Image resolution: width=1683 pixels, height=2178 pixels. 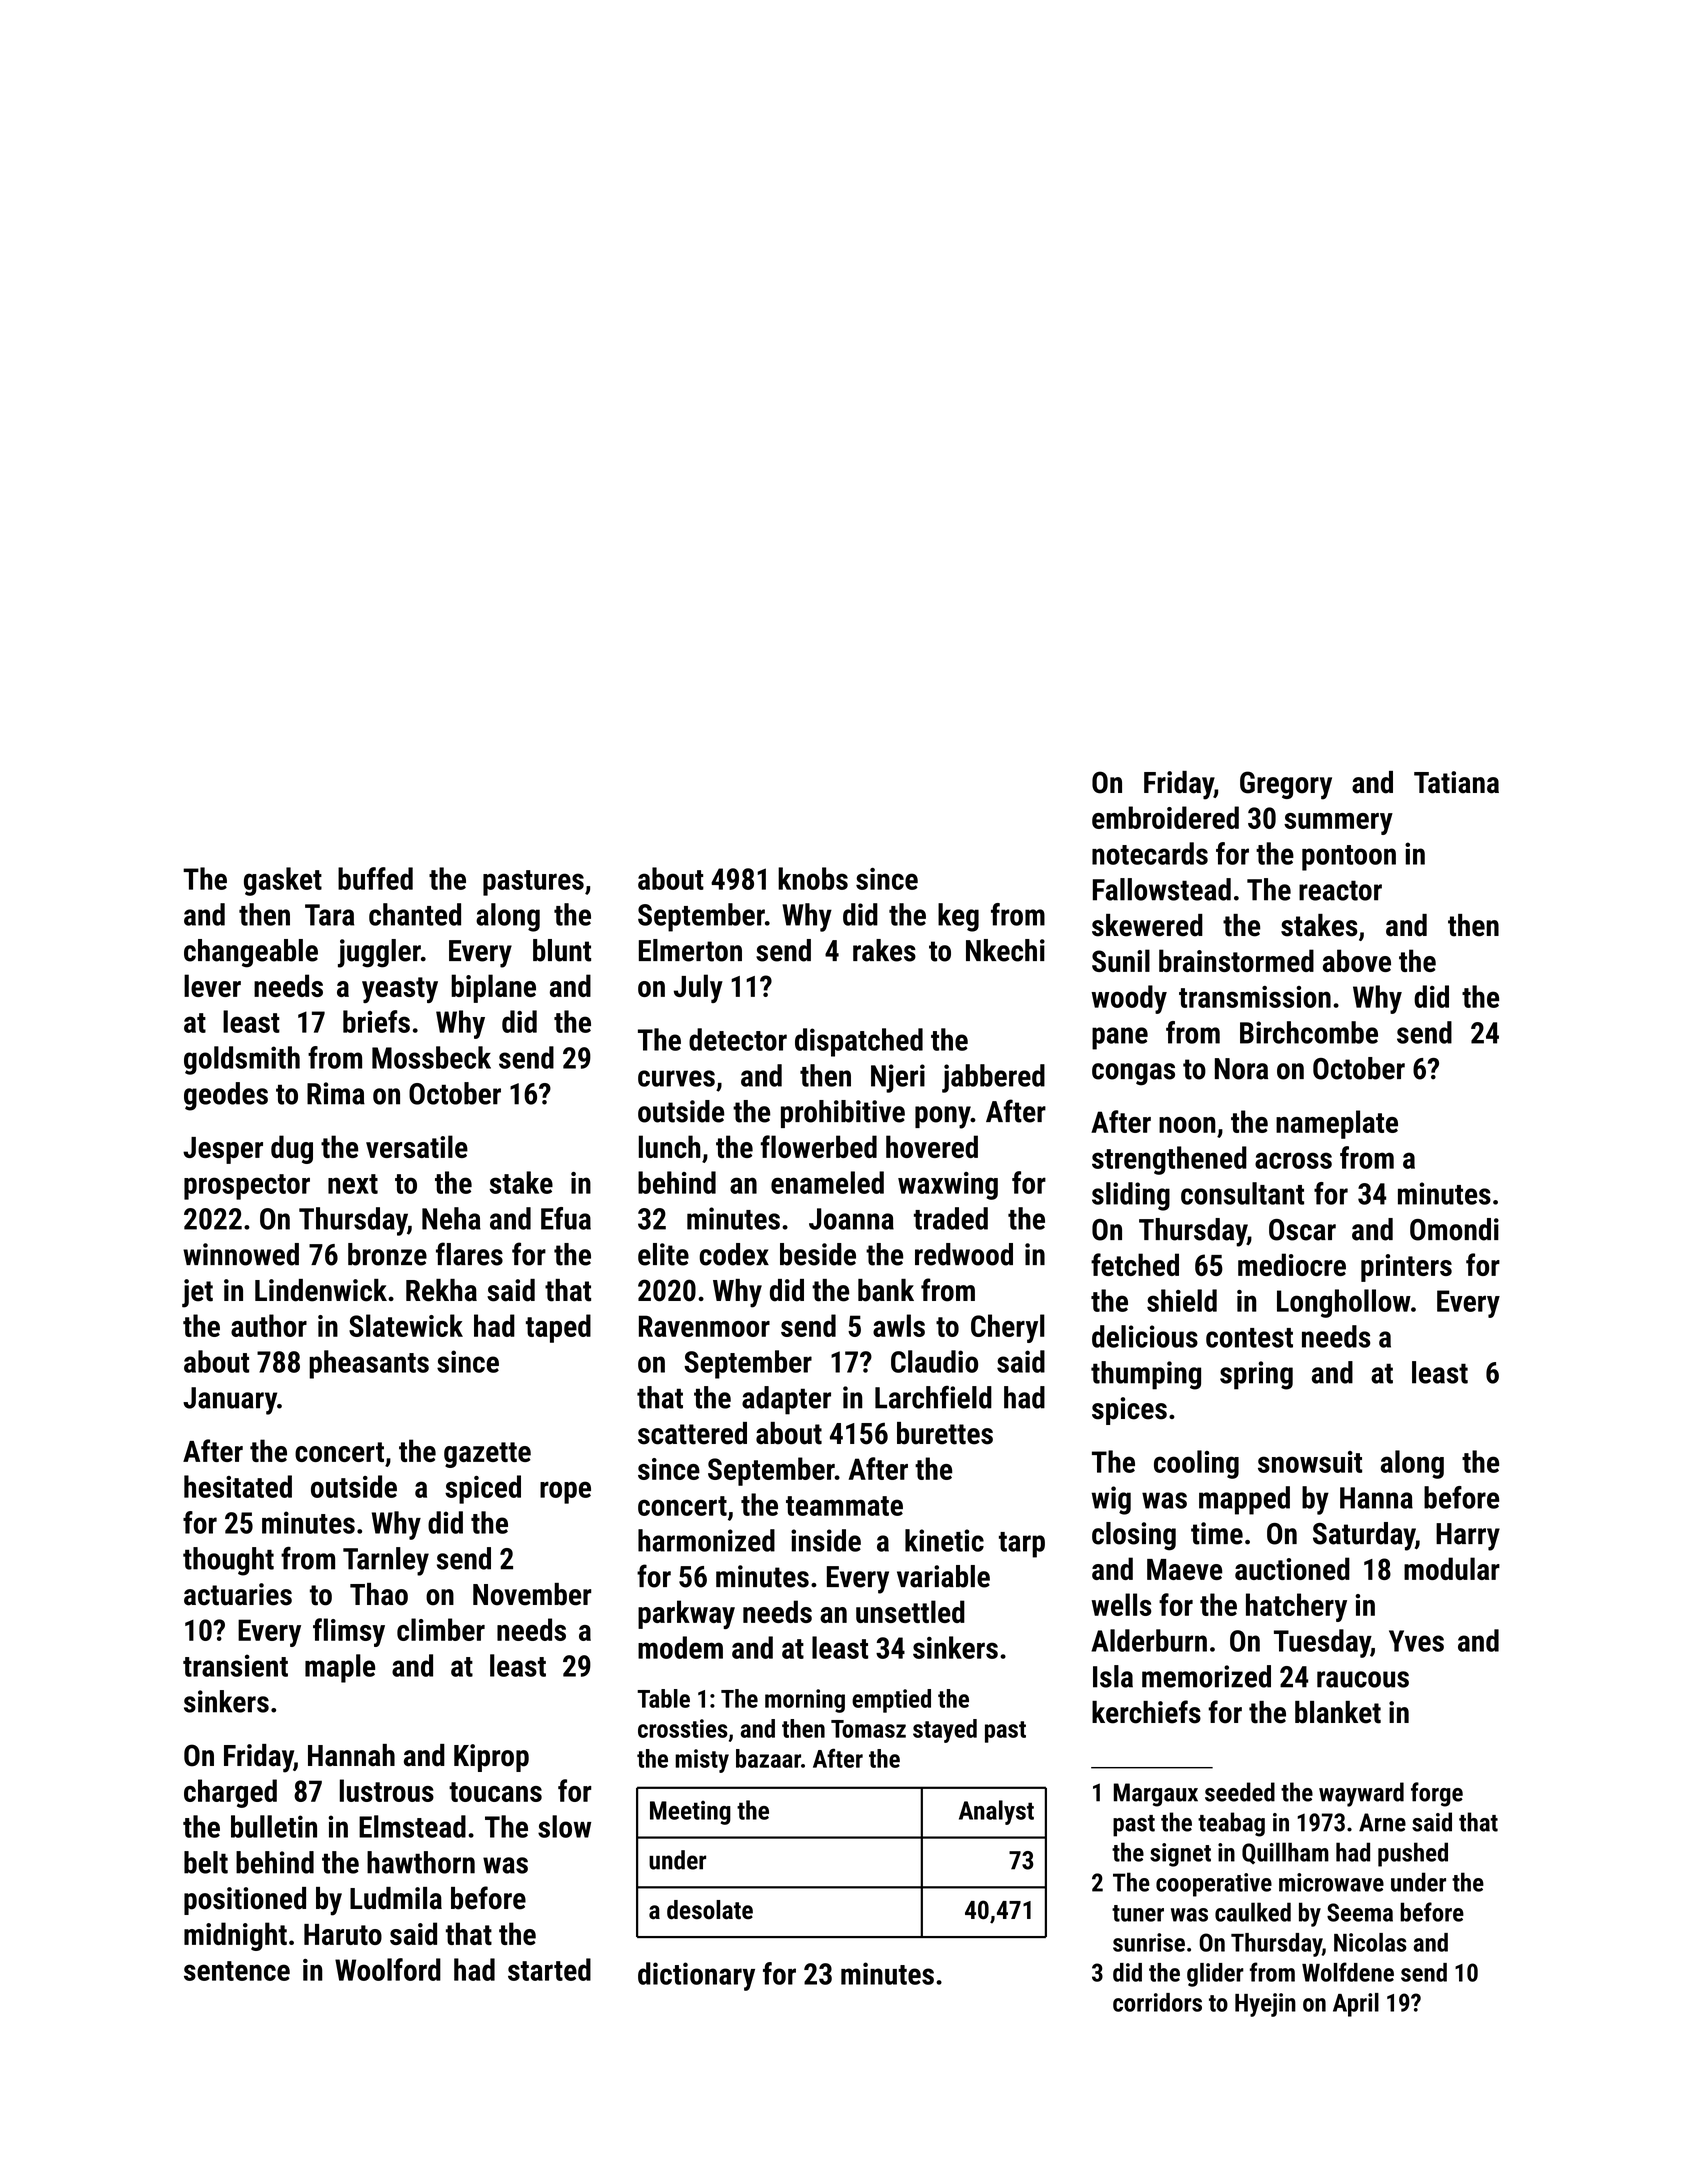 What do you see at coordinates (676, 1078) in the page?
I see `curves` at bounding box center [676, 1078].
